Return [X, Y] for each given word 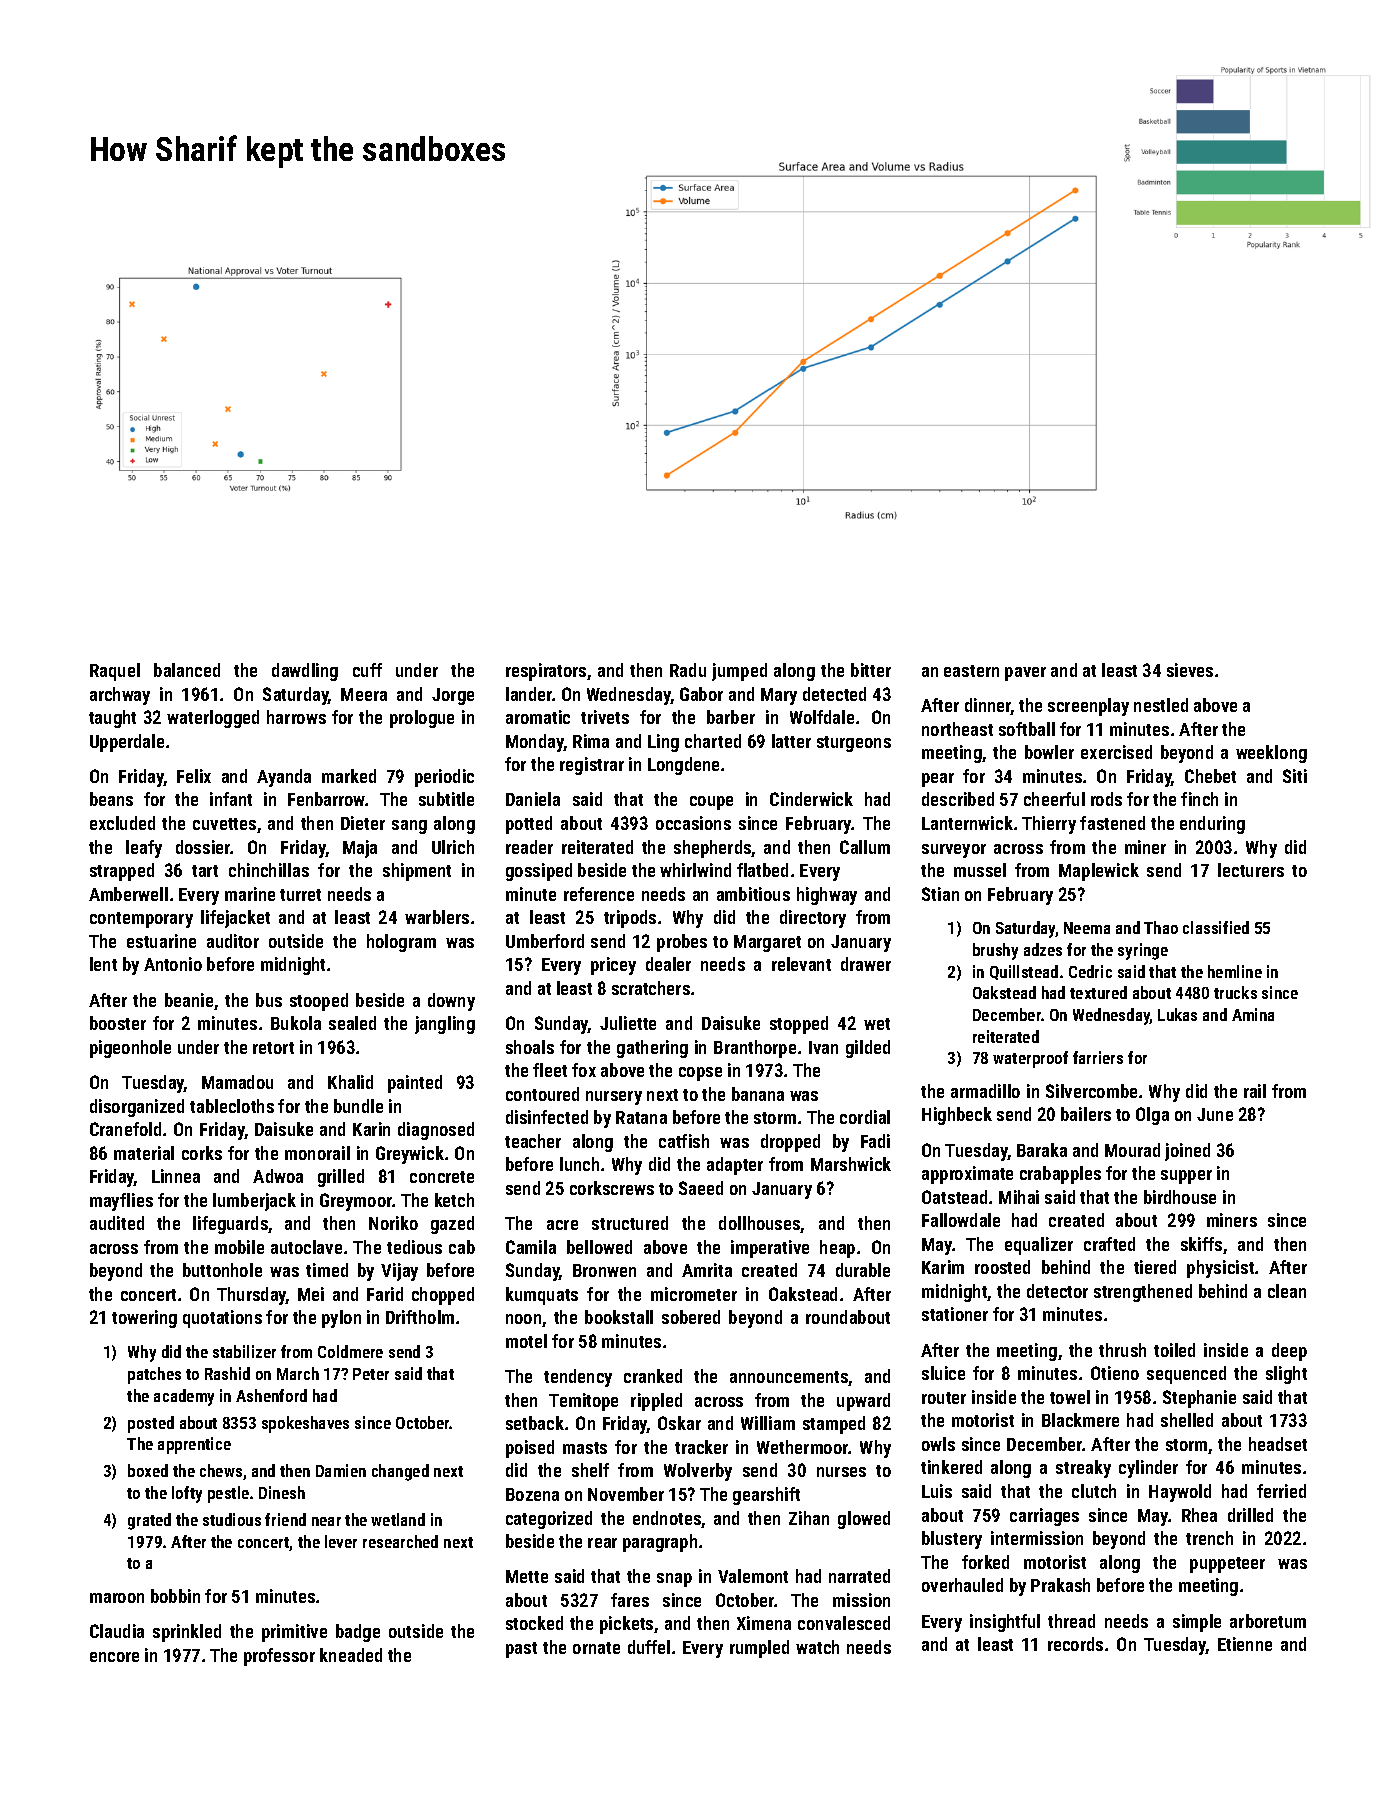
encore [114, 1657]
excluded [122, 823]
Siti [1295, 776]
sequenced [1186, 1375]
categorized [549, 1520]
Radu [688, 670]
